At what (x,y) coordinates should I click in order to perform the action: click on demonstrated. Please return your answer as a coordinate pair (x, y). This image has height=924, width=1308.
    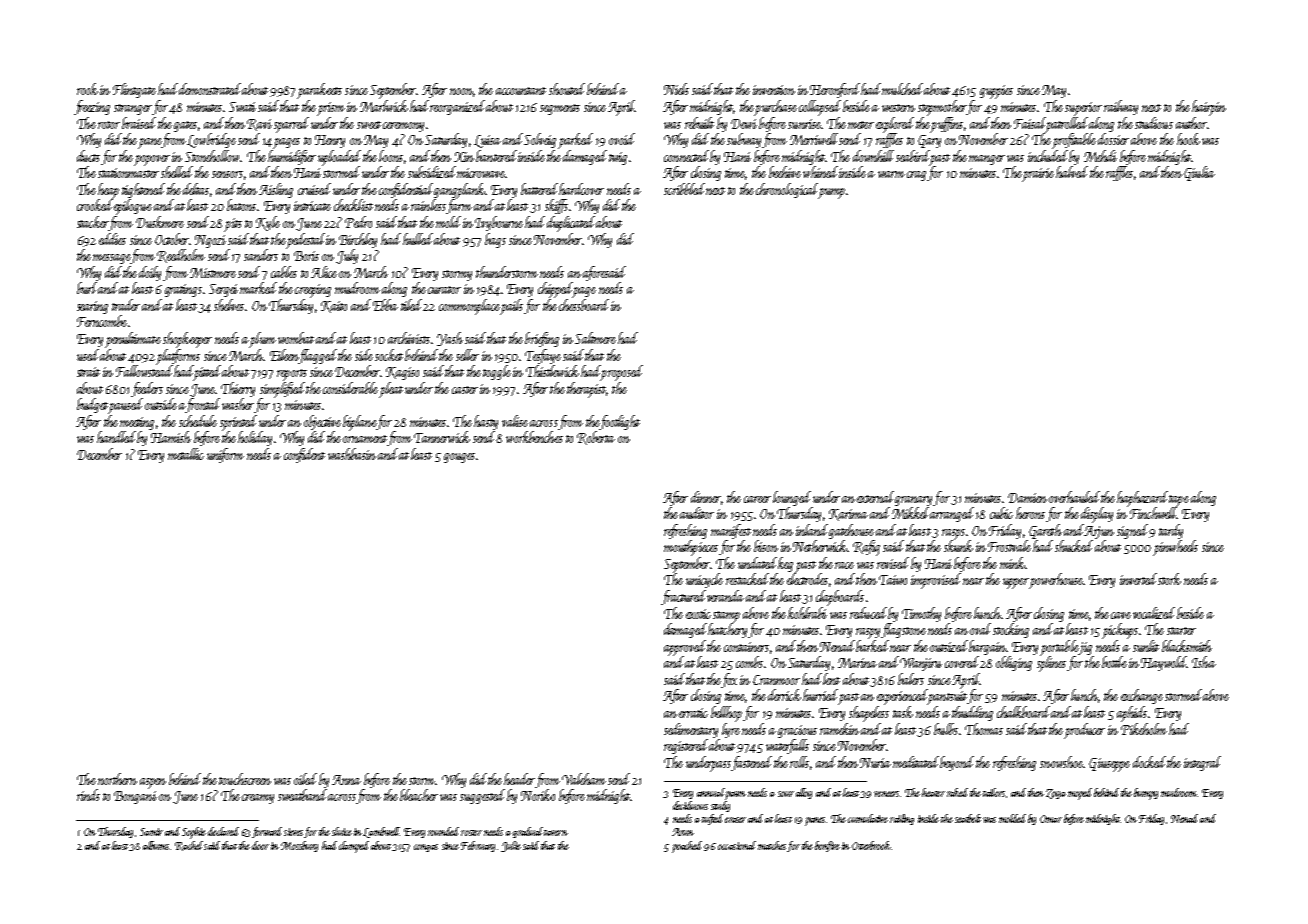
    Looking at the image, I should click on (210, 89).
